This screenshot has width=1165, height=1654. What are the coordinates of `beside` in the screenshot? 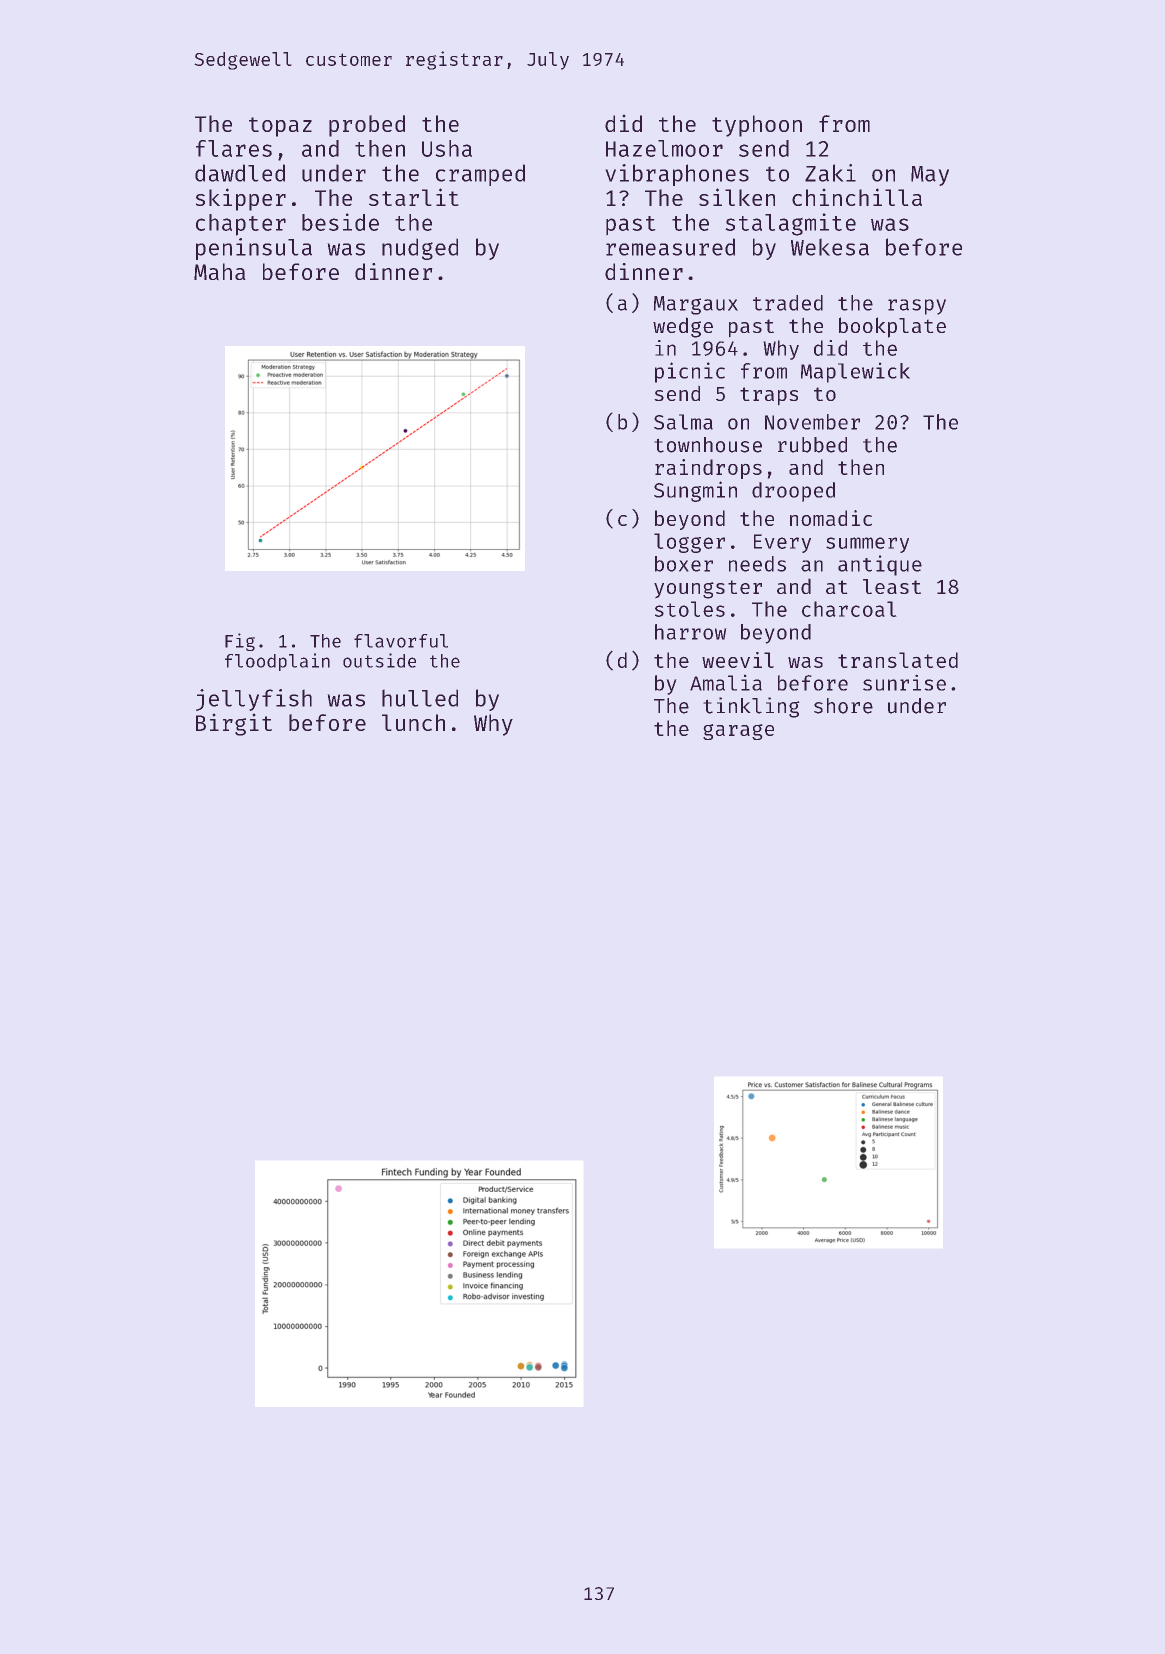 It's located at (340, 222).
